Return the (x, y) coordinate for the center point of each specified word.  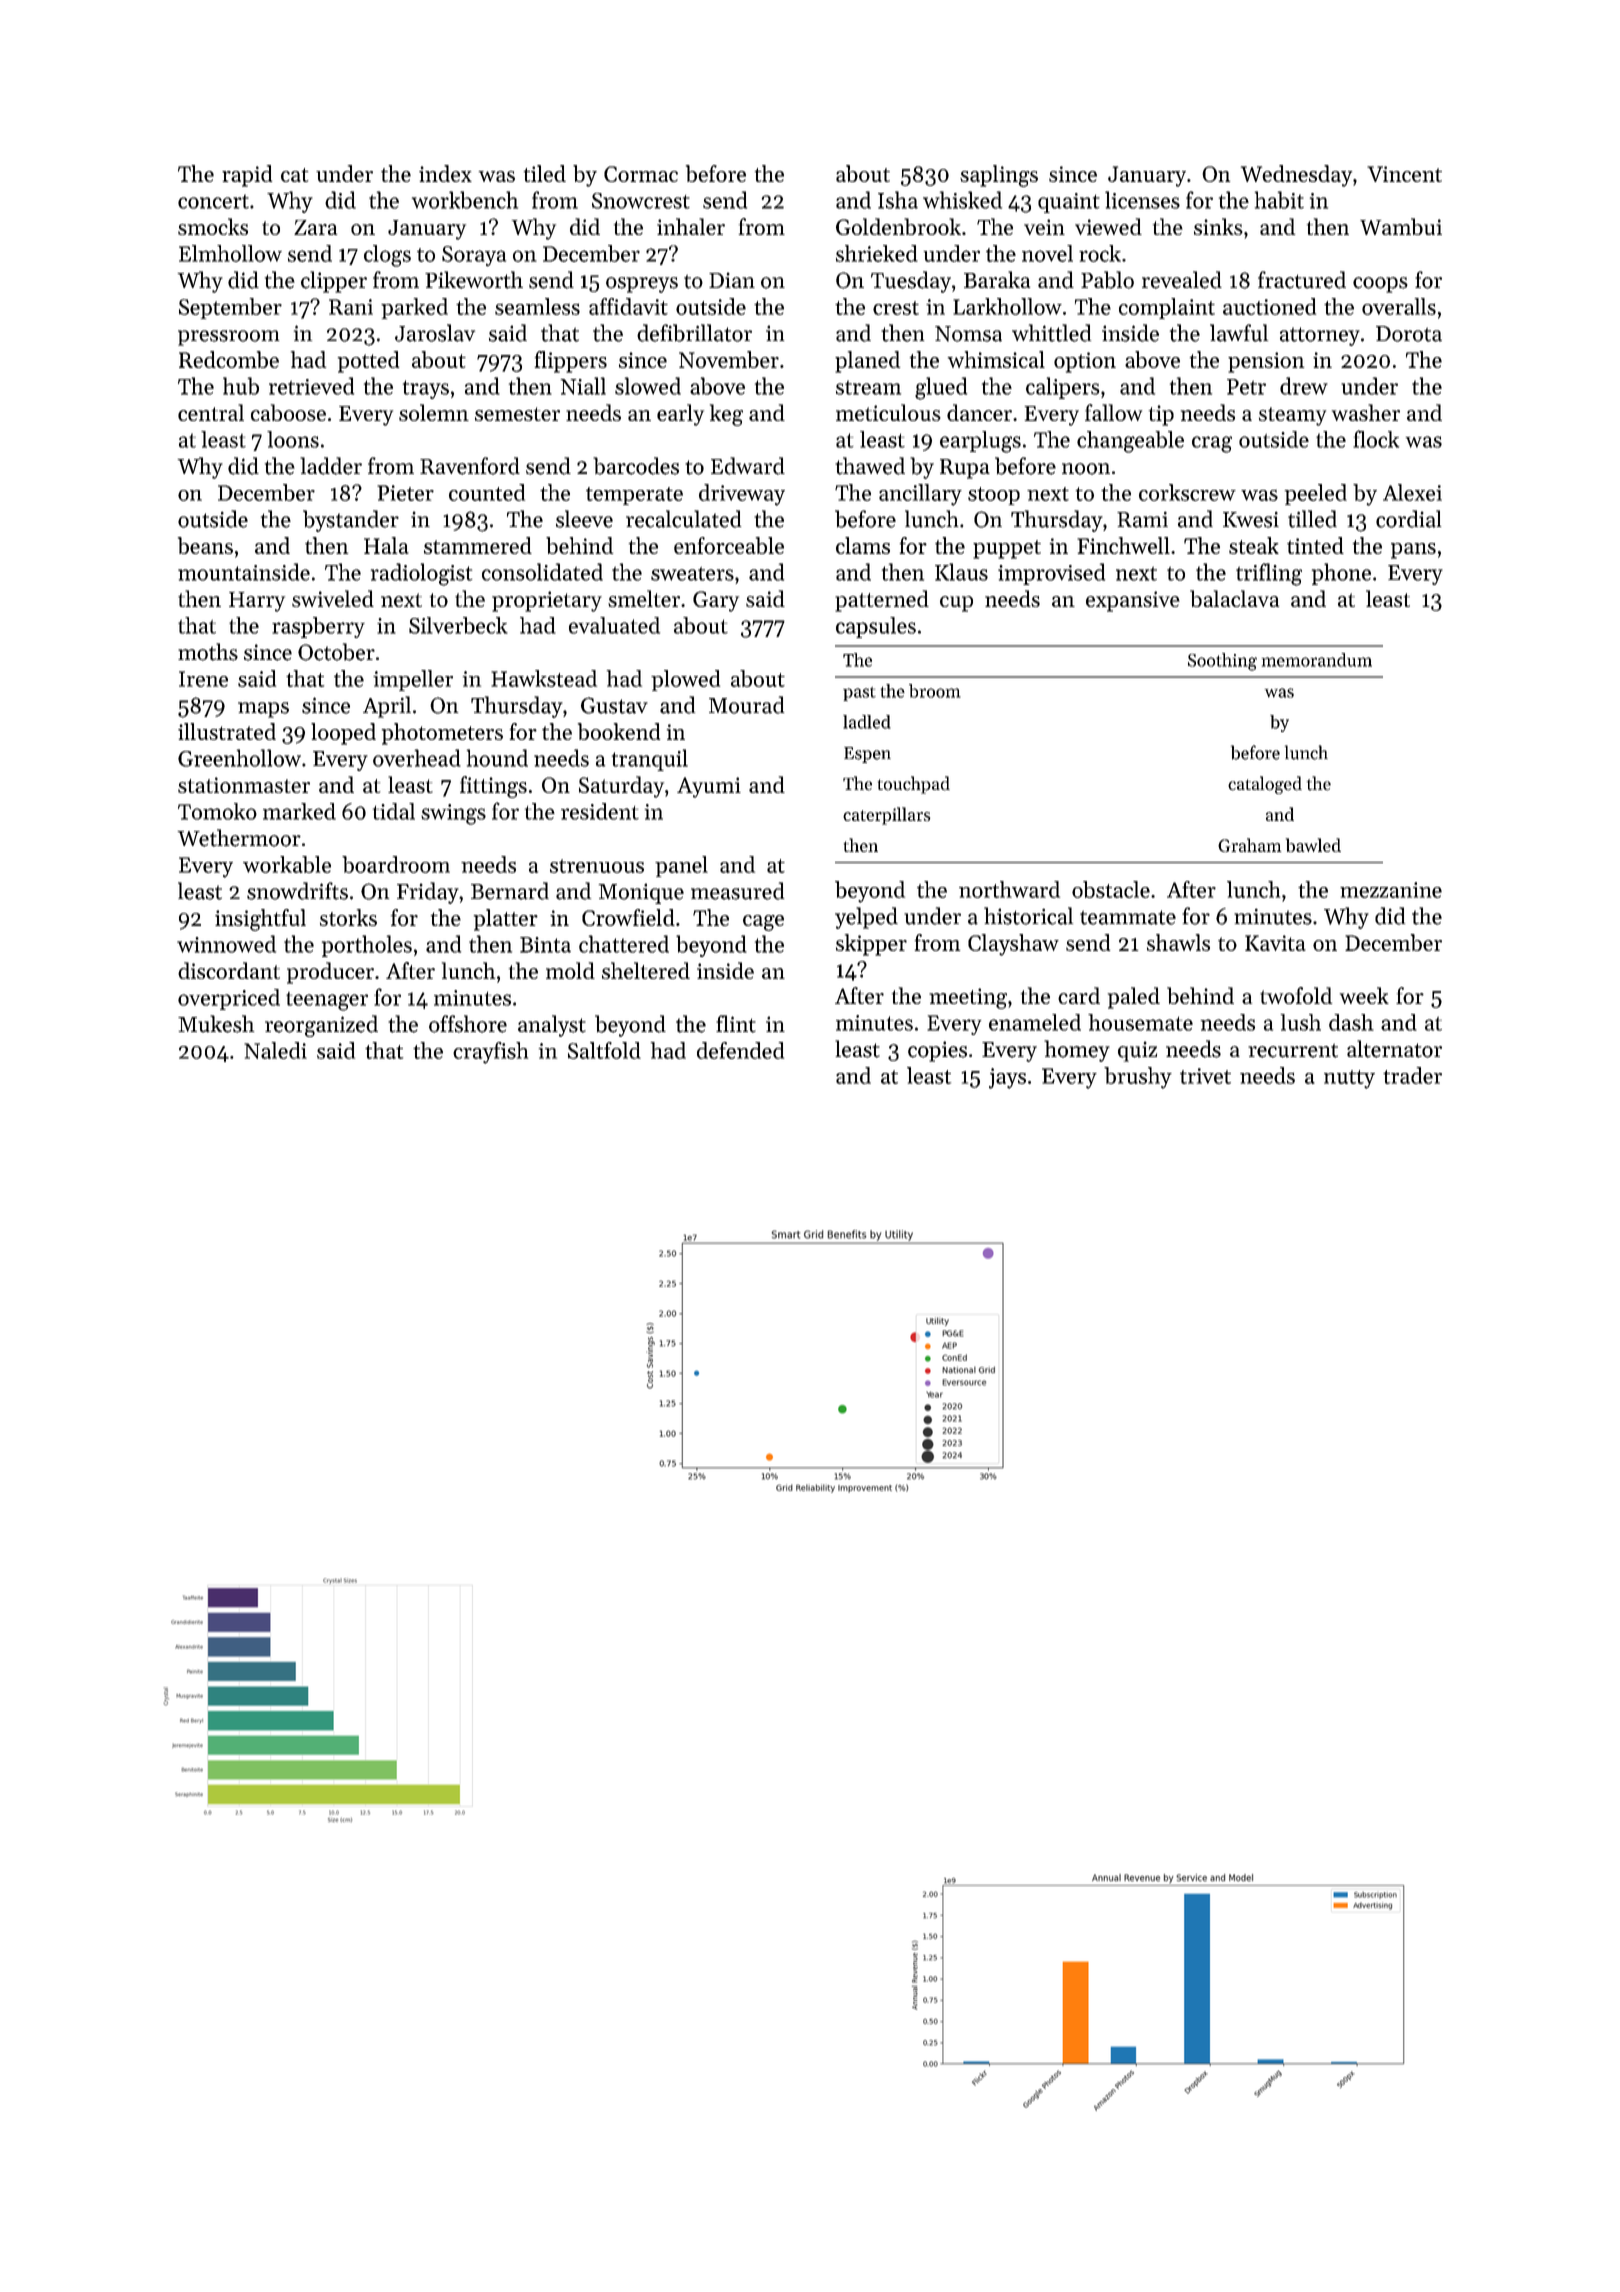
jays (1007, 1078)
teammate (1128, 917)
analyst (552, 1026)
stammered (478, 545)
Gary (716, 601)
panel (681, 866)
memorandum (1317, 660)
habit (1279, 200)
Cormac (641, 174)
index (445, 173)
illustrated (227, 731)
